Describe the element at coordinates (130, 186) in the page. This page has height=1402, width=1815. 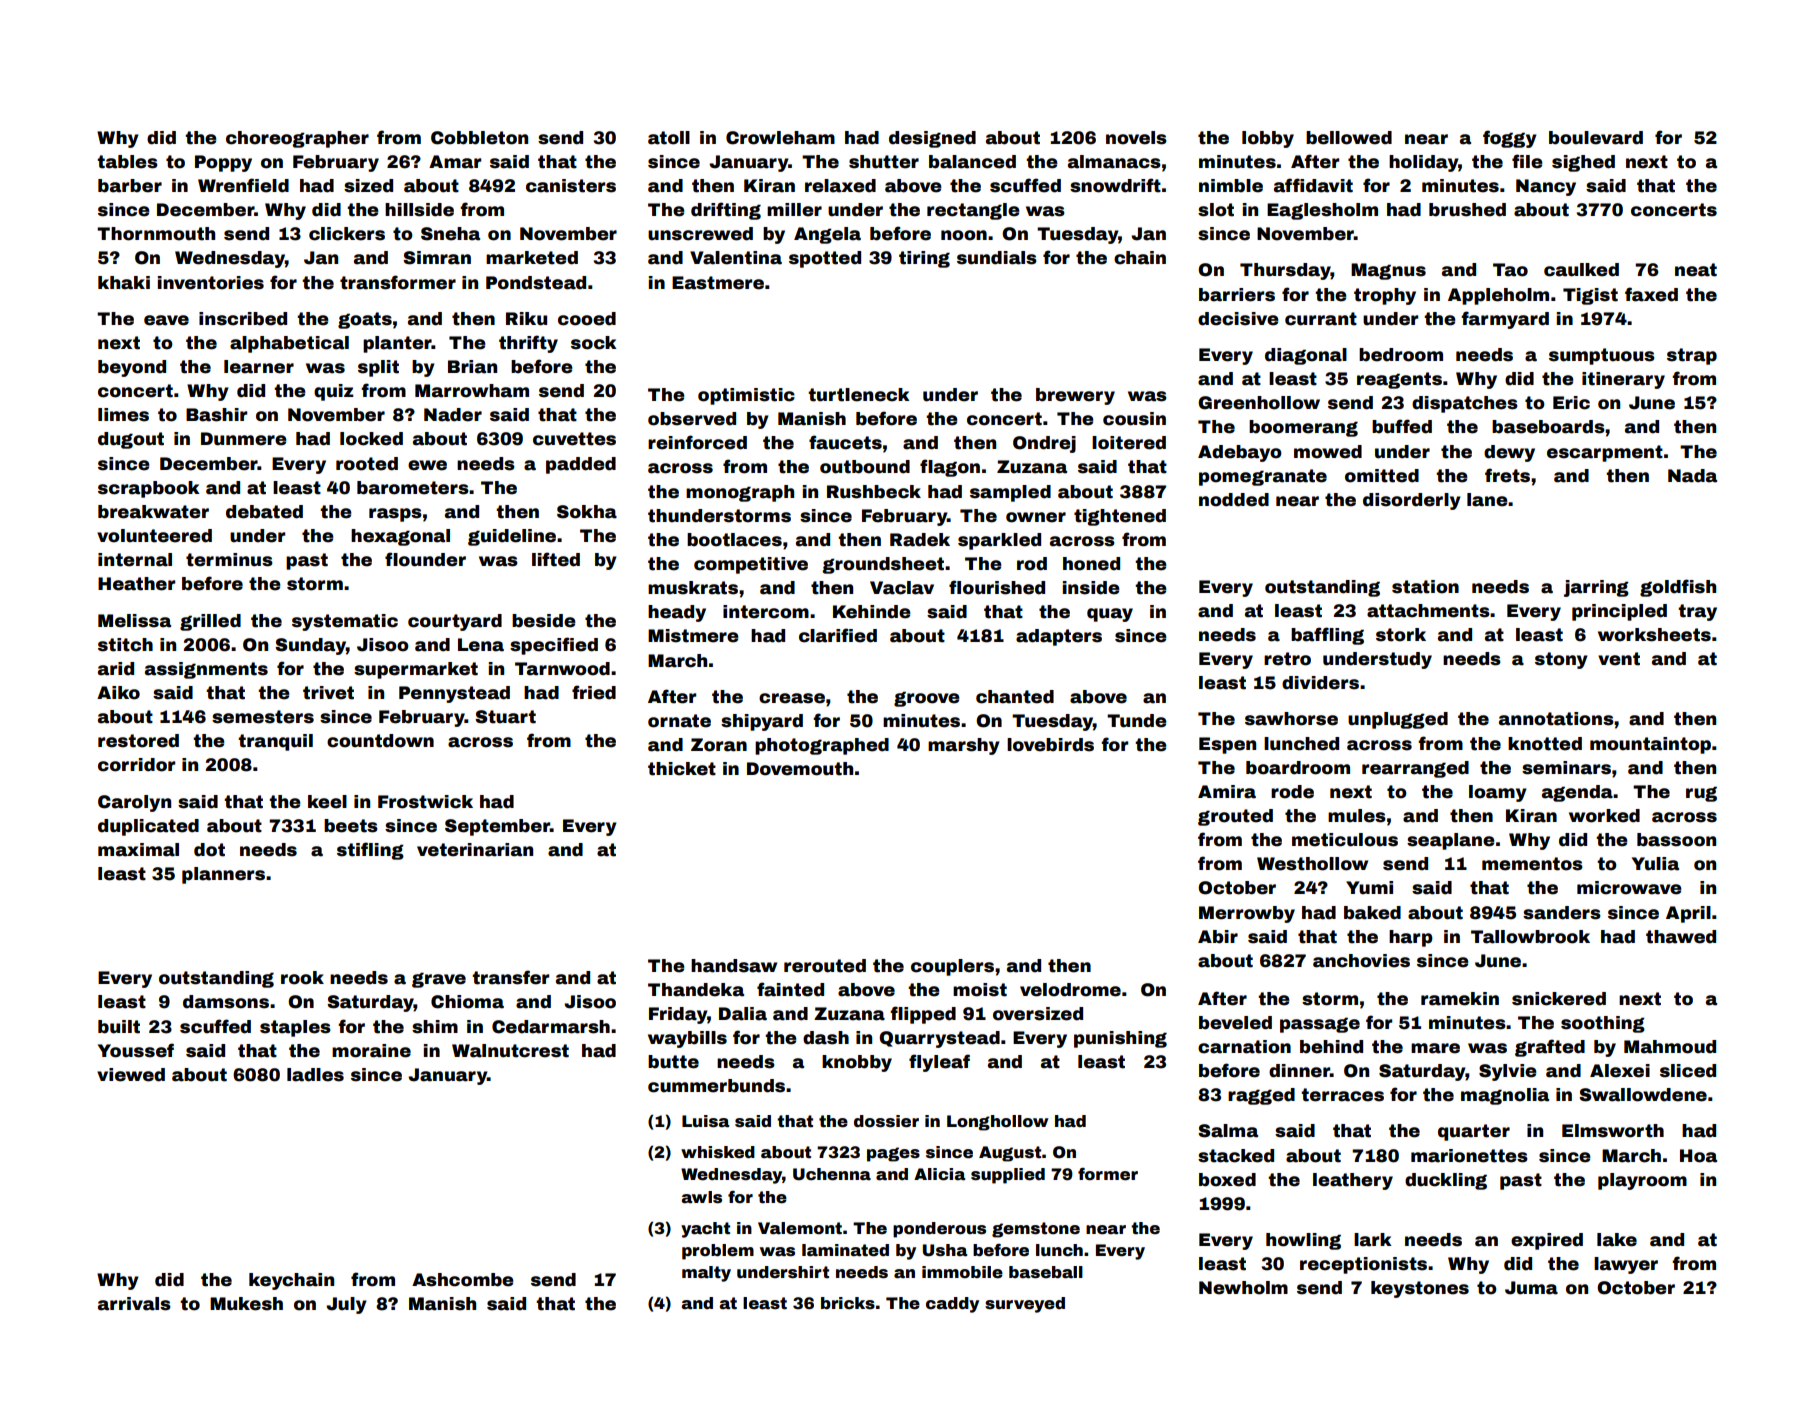
I see `barber` at that location.
